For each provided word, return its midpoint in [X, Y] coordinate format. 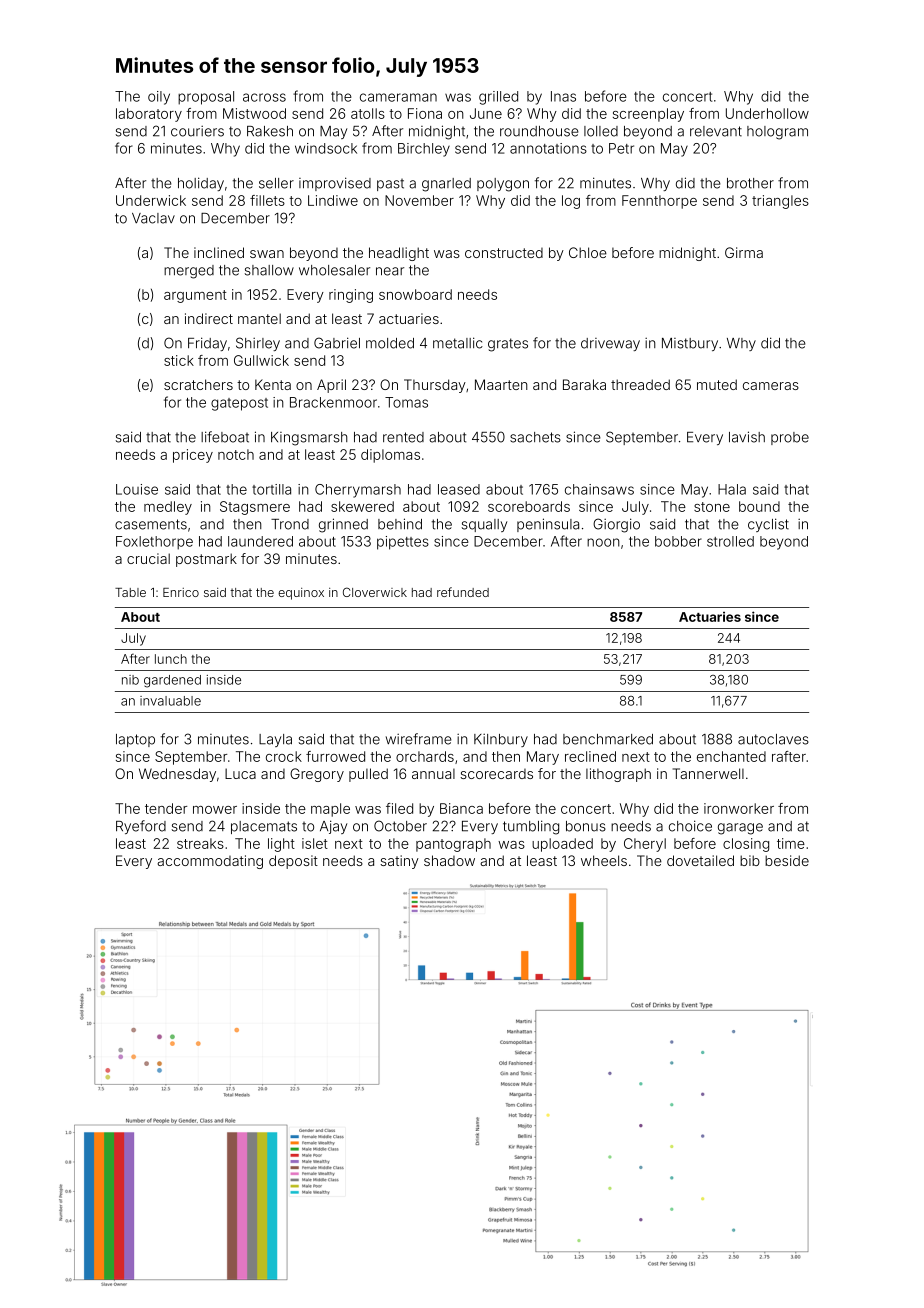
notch [236, 454]
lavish [747, 437]
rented [403, 437]
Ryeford [141, 827]
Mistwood [254, 113]
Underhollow [767, 113]
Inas [563, 96]
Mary [543, 758]
